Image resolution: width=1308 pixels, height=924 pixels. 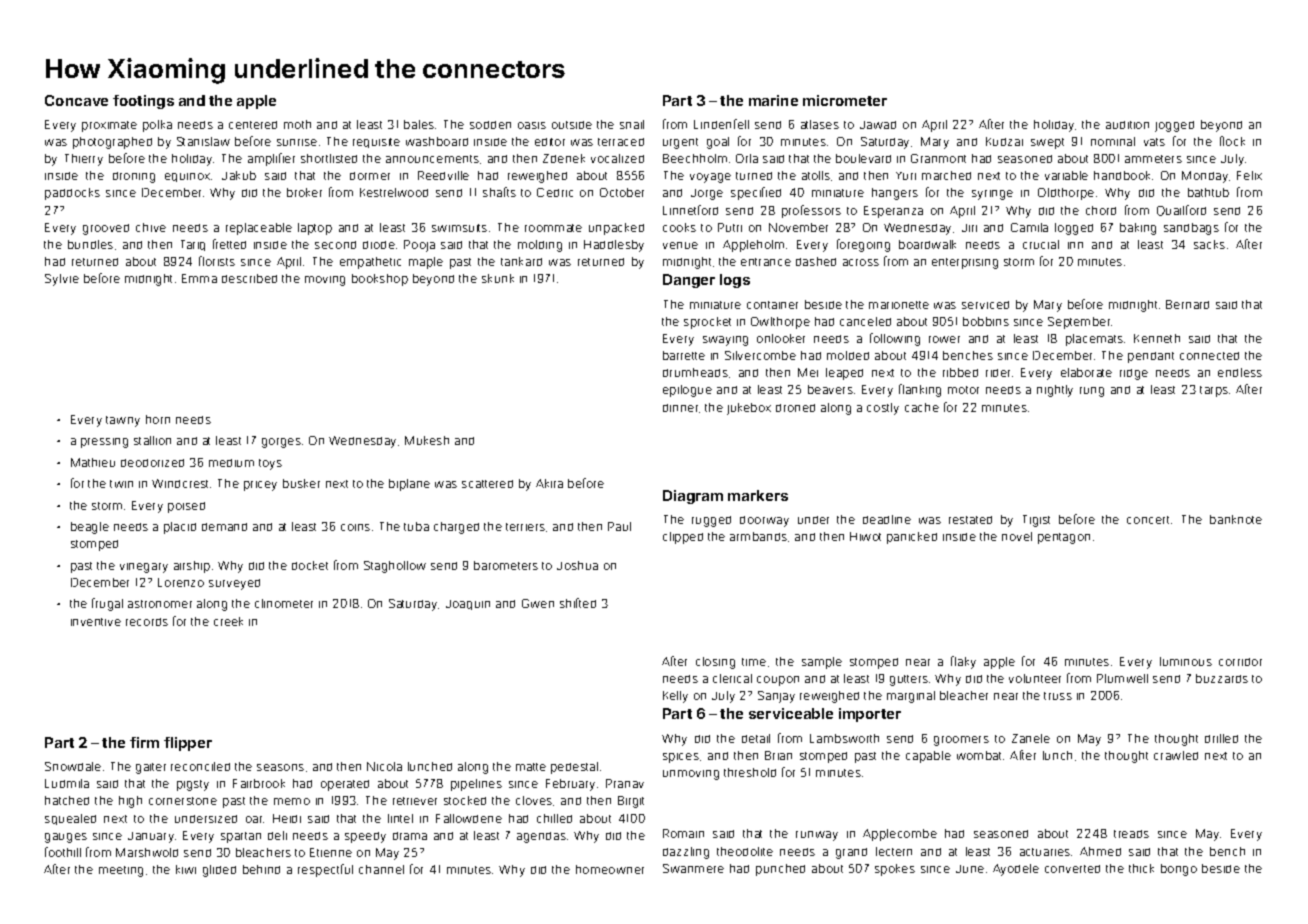 What do you see at coordinates (963, 662) in the screenshot?
I see `flaky` at bounding box center [963, 662].
